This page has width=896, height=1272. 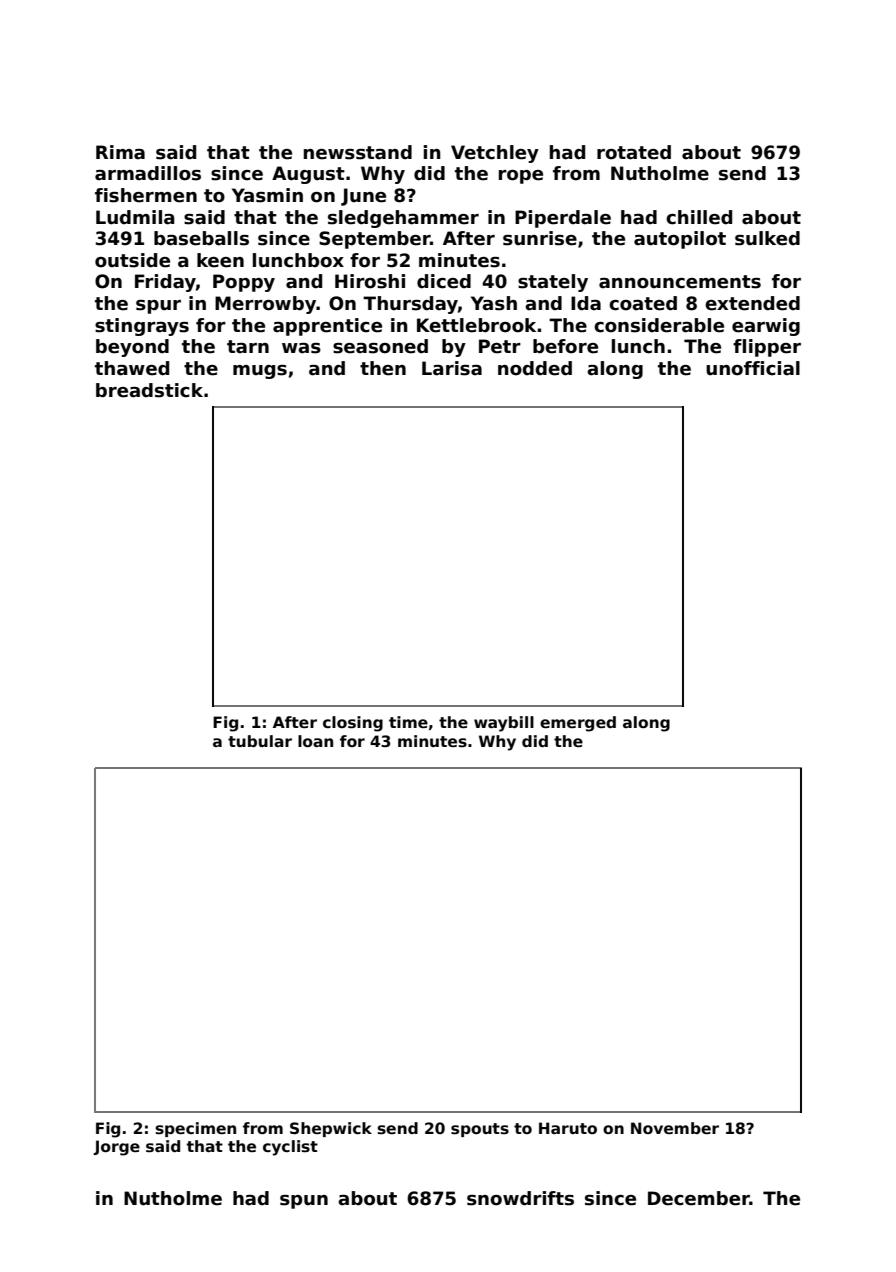 What do you see at coordinates (504, 724) in the page?
I see `waybill` at bounding box center [504, 724].
